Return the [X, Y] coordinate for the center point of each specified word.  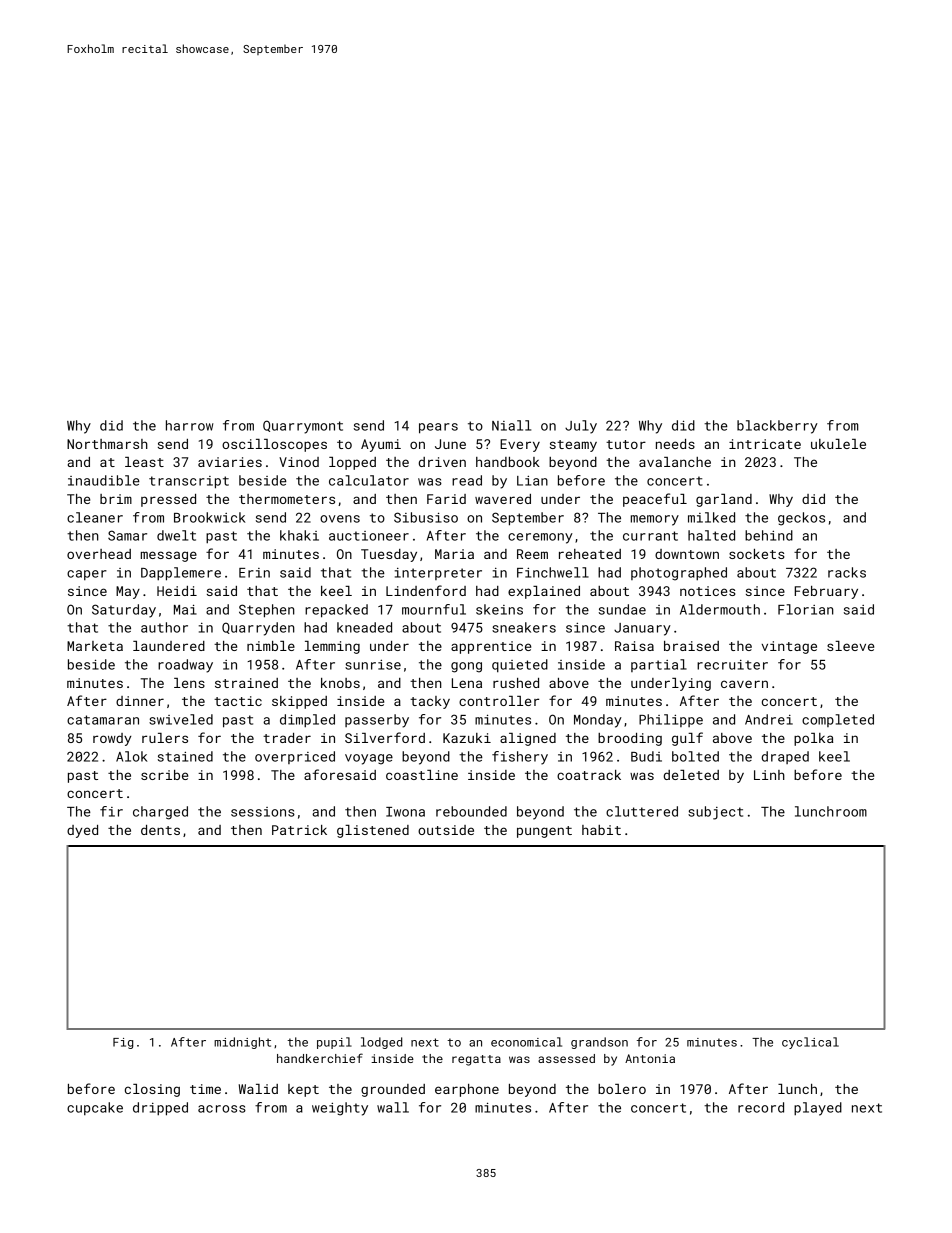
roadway [185, 666]
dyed [82, 831]
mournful [434, 609]
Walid [258, 1089]
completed [838, 720]
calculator [369, 480]
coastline [422, 775]
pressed [168, 500]
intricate [765, 444]
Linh [769, 775]
